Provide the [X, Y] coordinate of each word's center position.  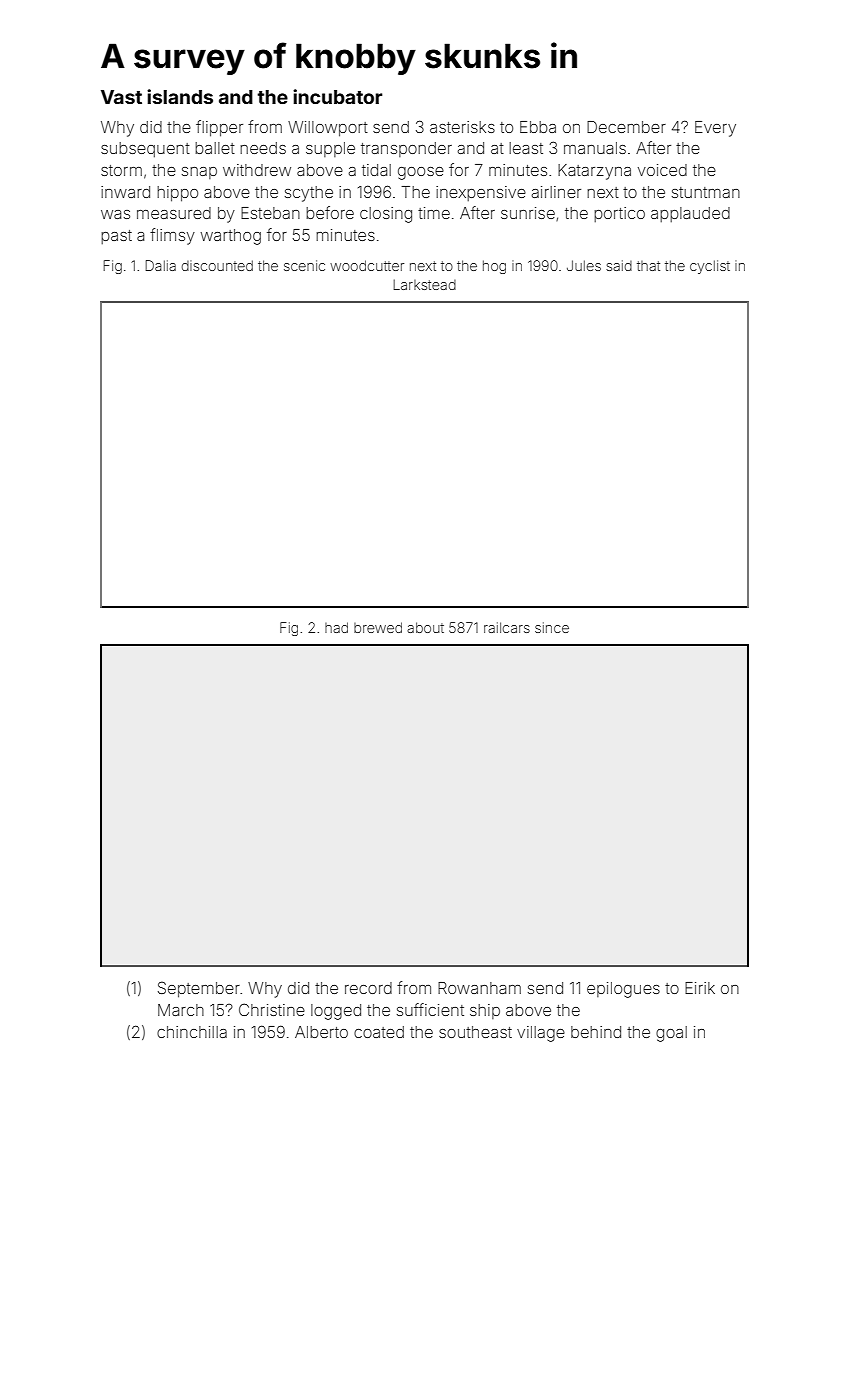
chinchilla [192, 1032]
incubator [337, 96]
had [336, 627]
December [626, 127]
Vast [121, 97]
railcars [507, 627]
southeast [475, 1032]
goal [671, 1034]
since [552, 627]
